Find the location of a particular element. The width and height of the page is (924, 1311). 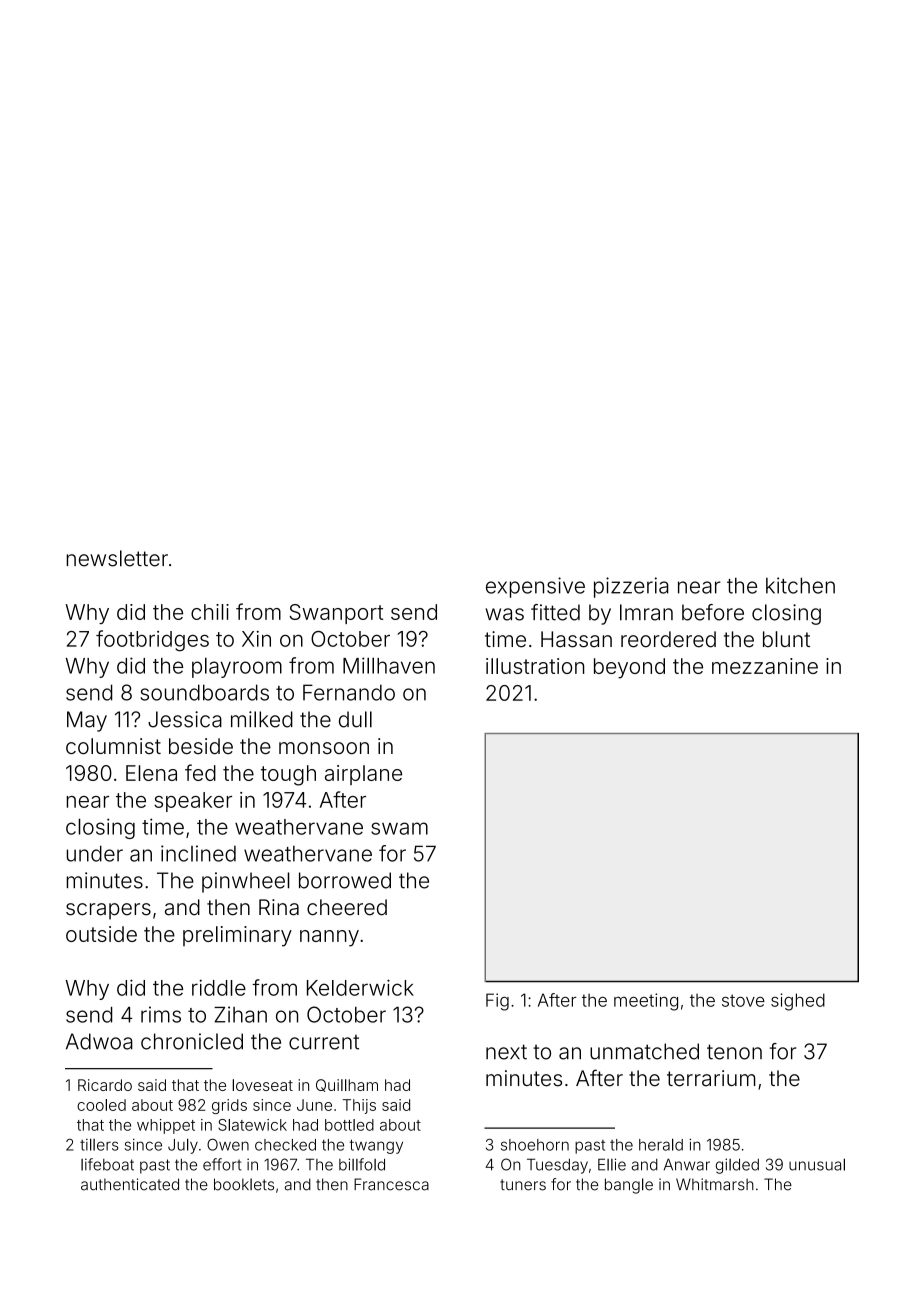

pizzeria is located at coordinates (631, 587).
